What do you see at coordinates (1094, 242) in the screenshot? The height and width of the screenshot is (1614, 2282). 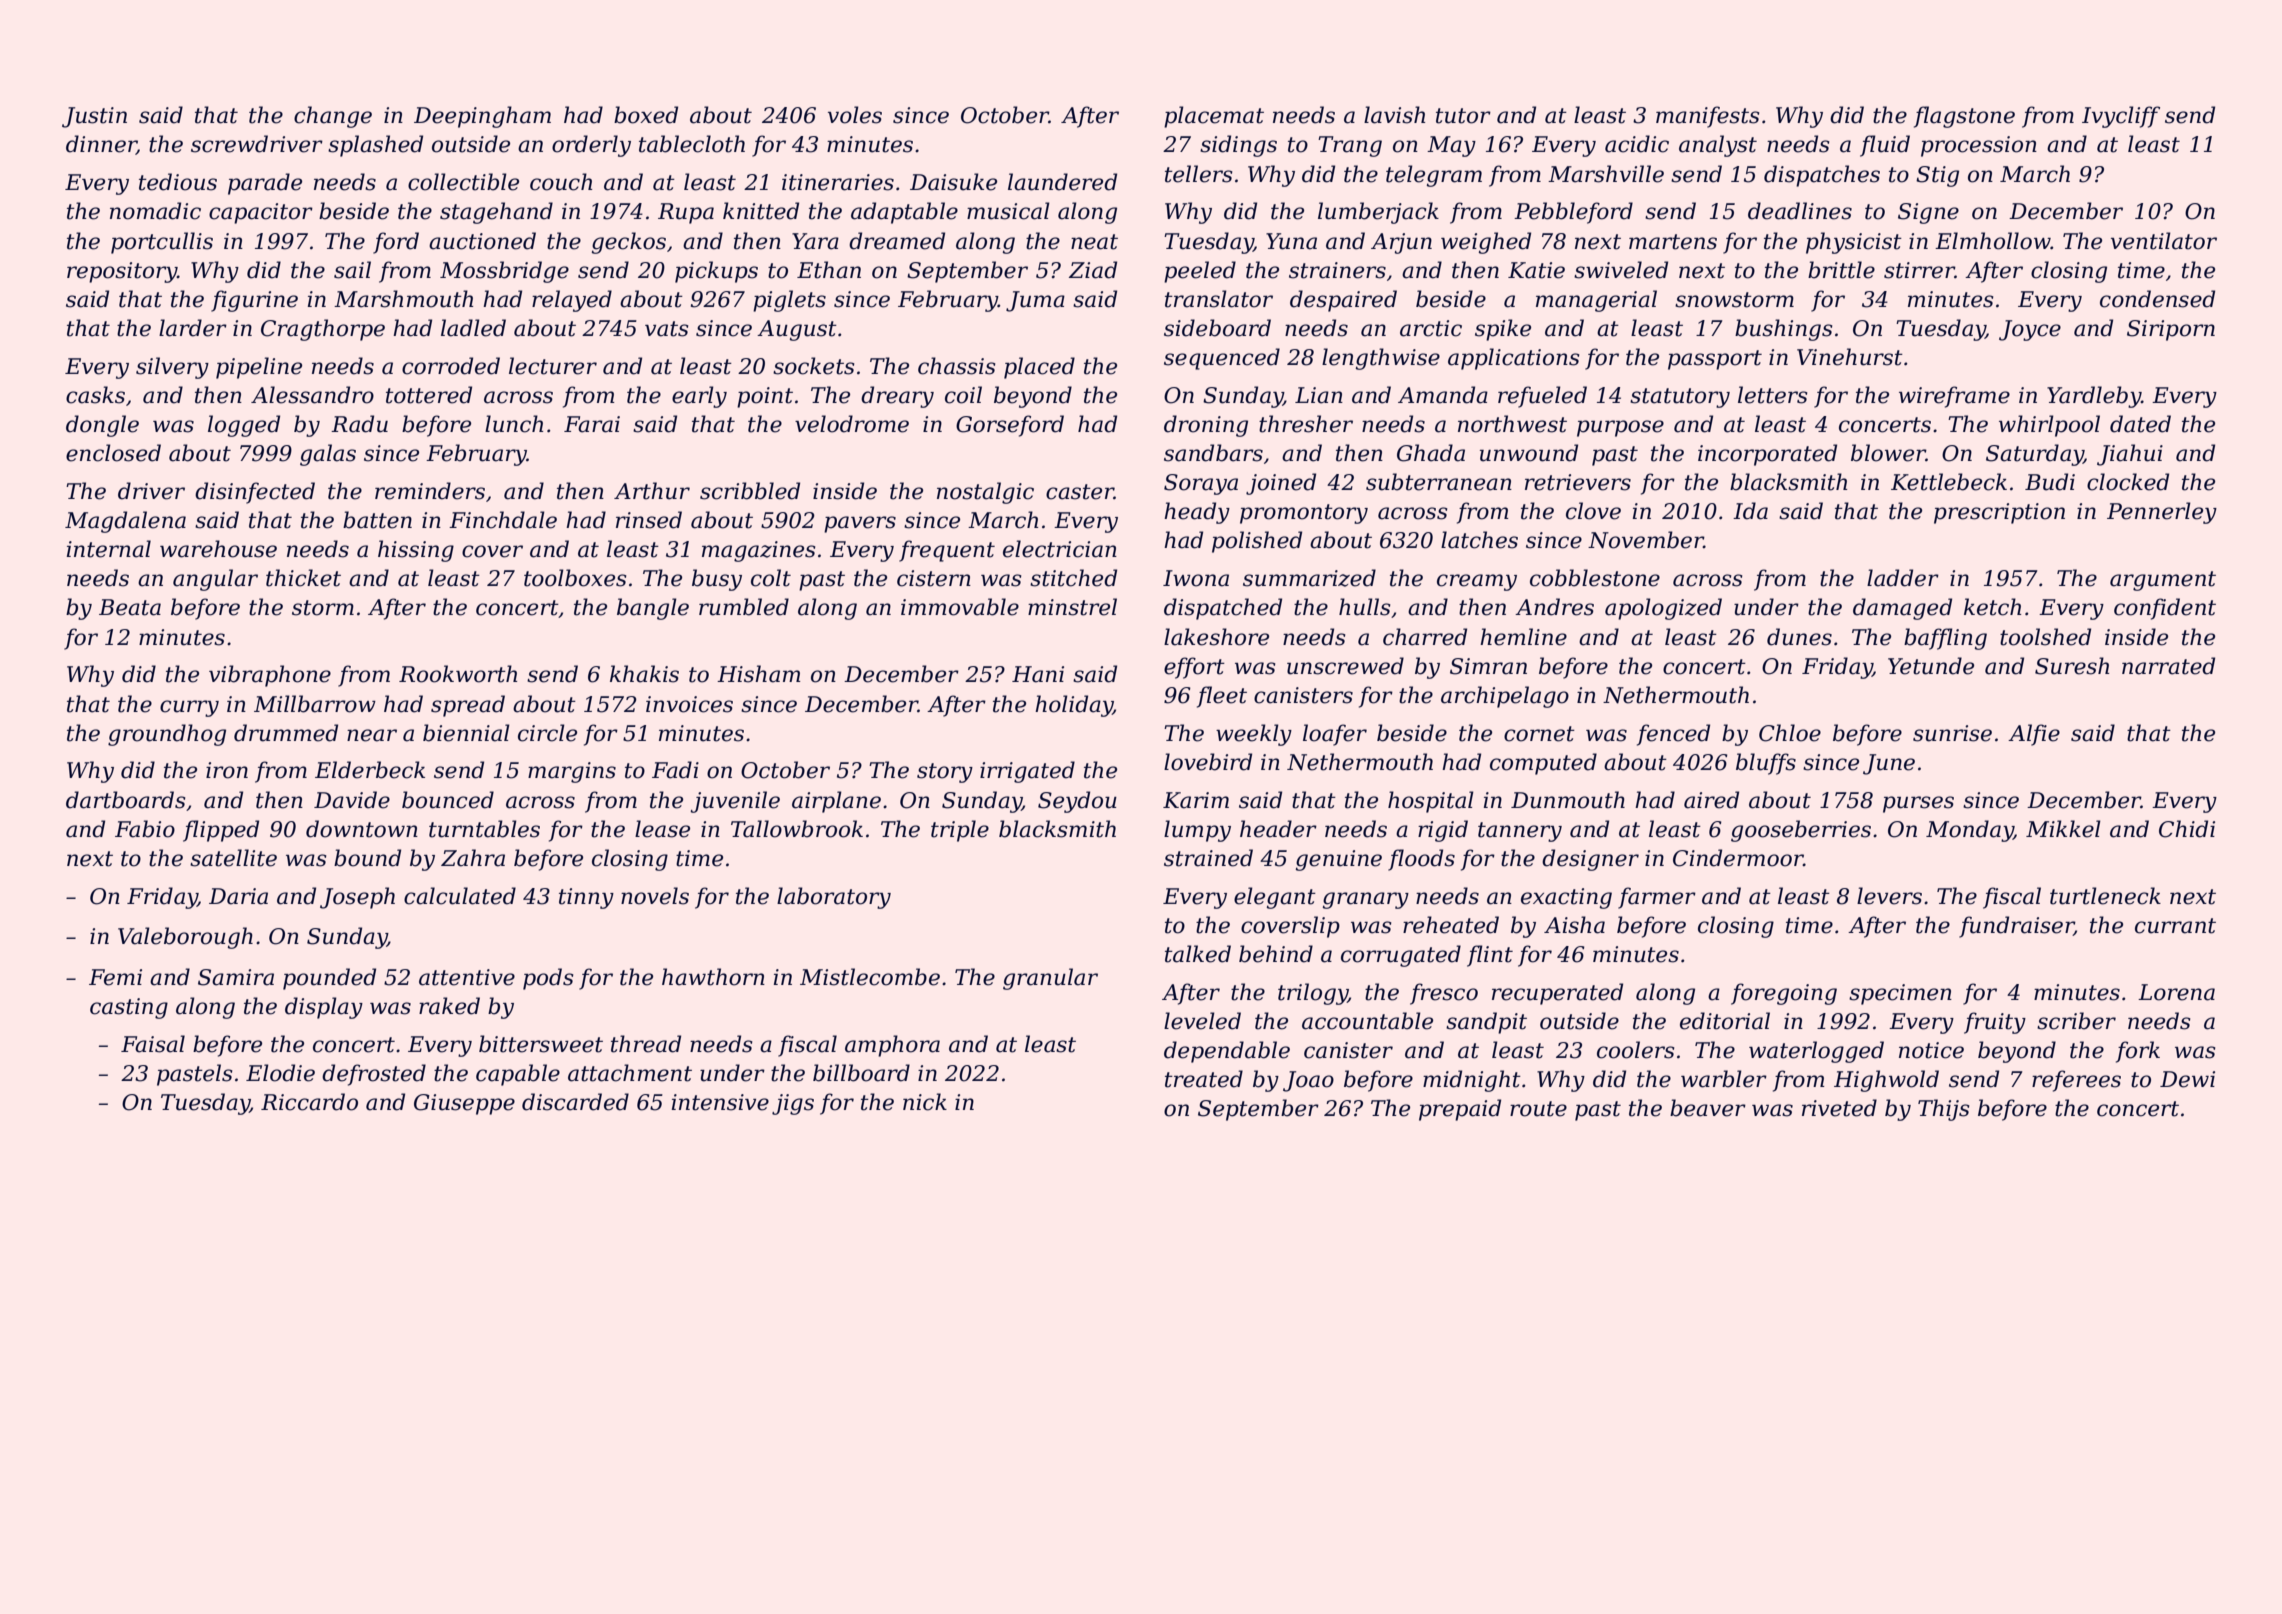 I see `neat` at bounding box center [1094, 242].
